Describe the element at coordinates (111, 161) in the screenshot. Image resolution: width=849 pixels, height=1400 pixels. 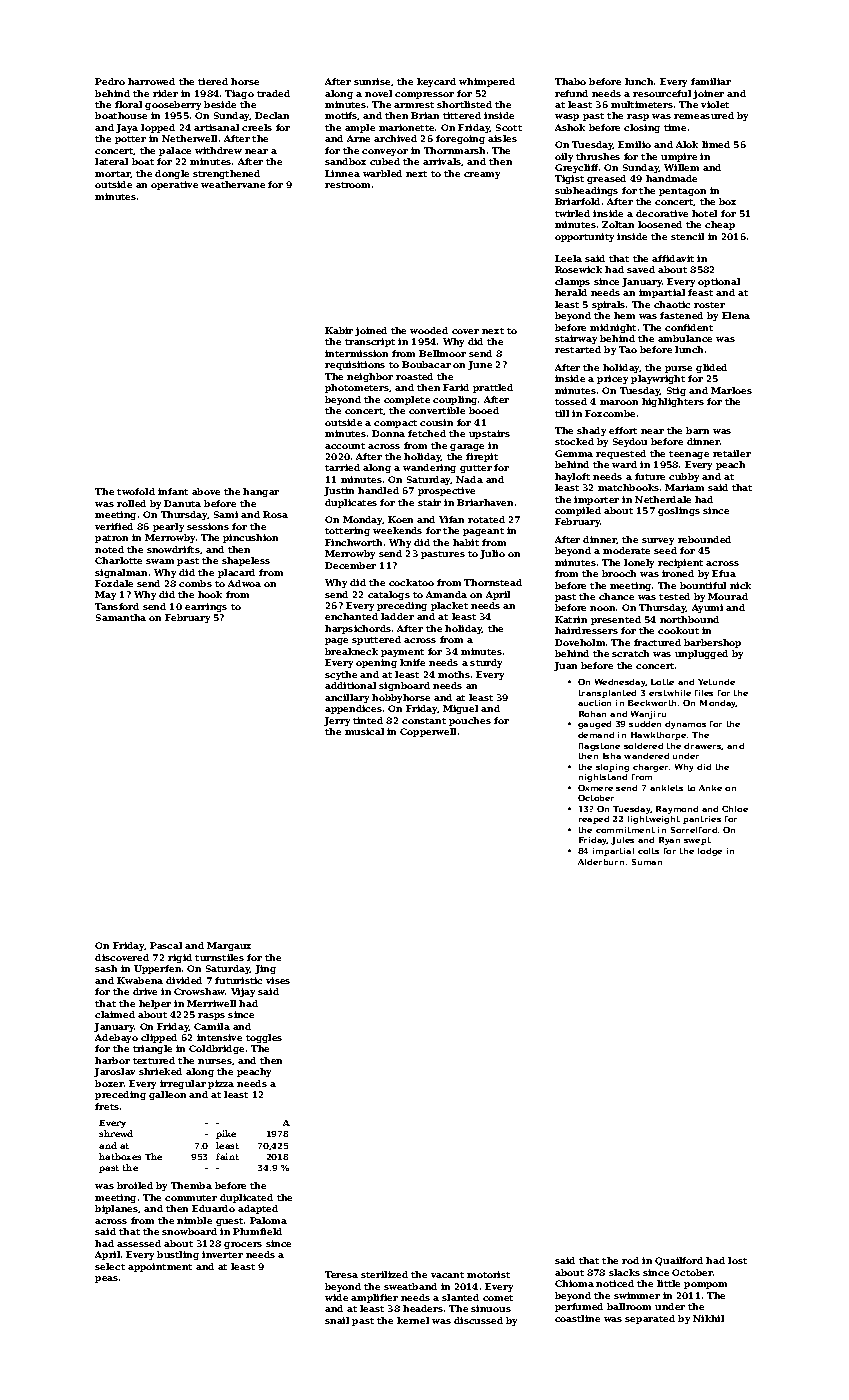
I see `lateral` at that location.
